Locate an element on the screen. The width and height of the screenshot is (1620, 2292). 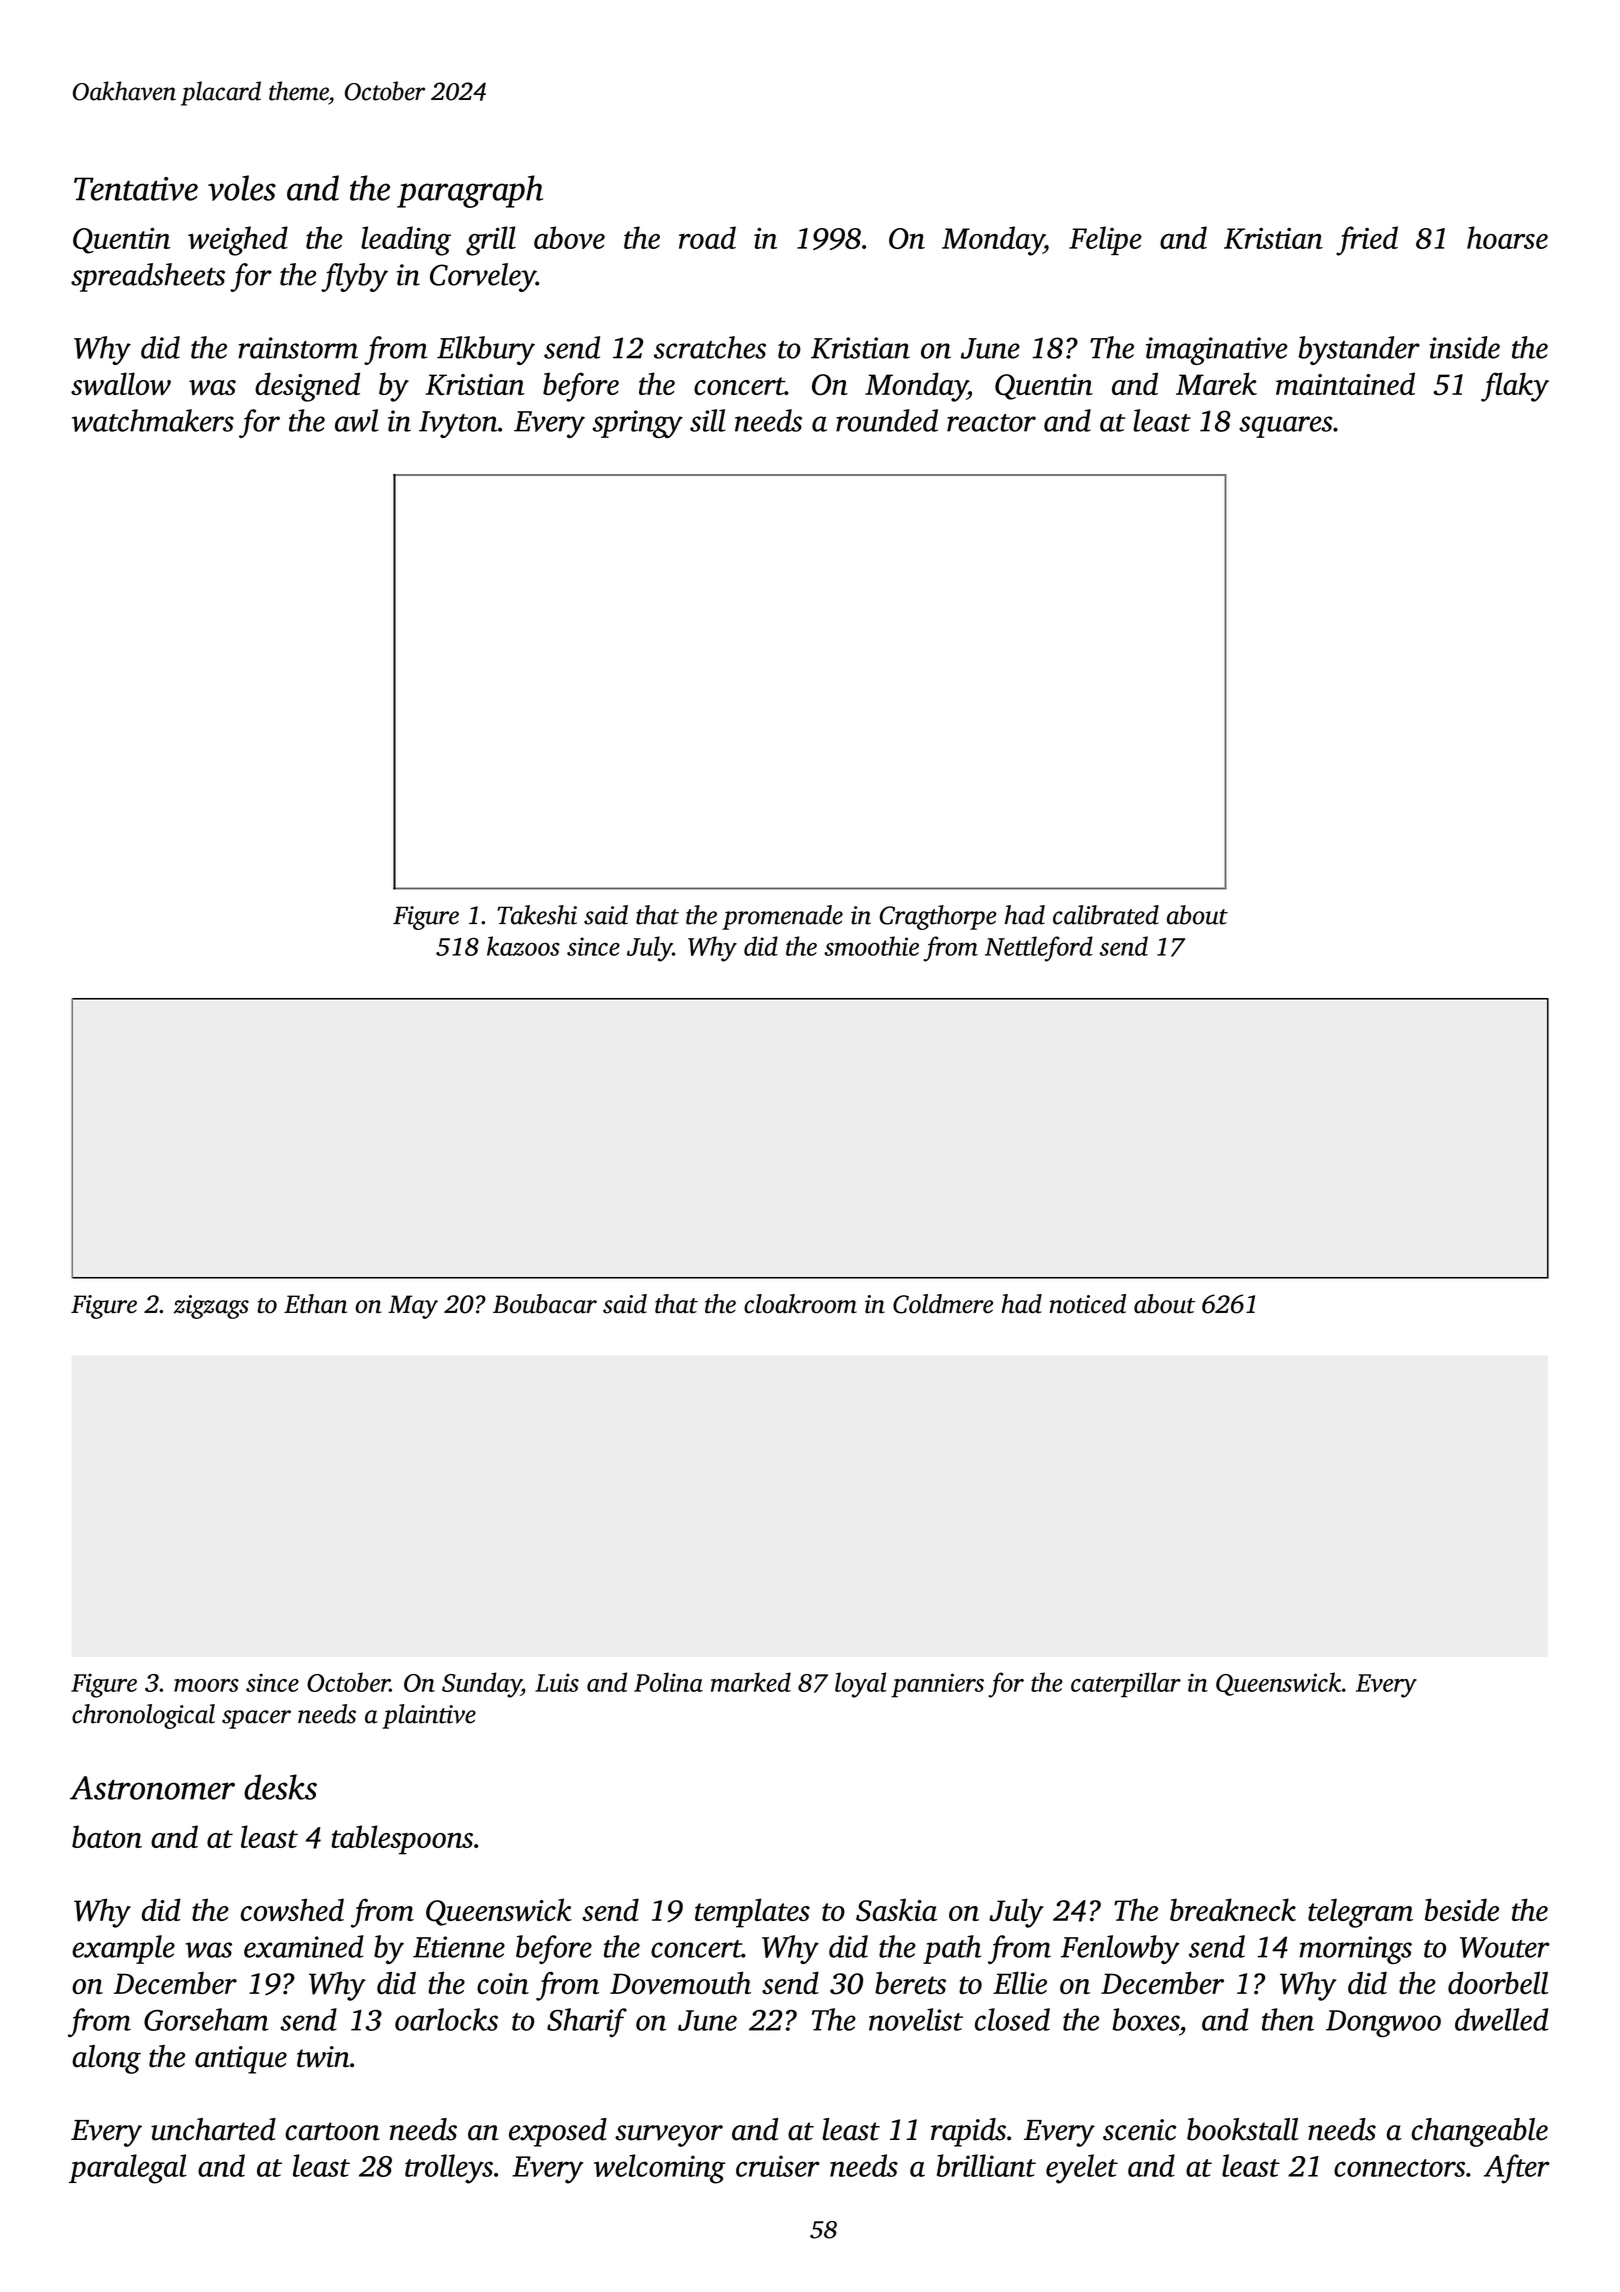
promenade is located at coordinates (782, 917).
